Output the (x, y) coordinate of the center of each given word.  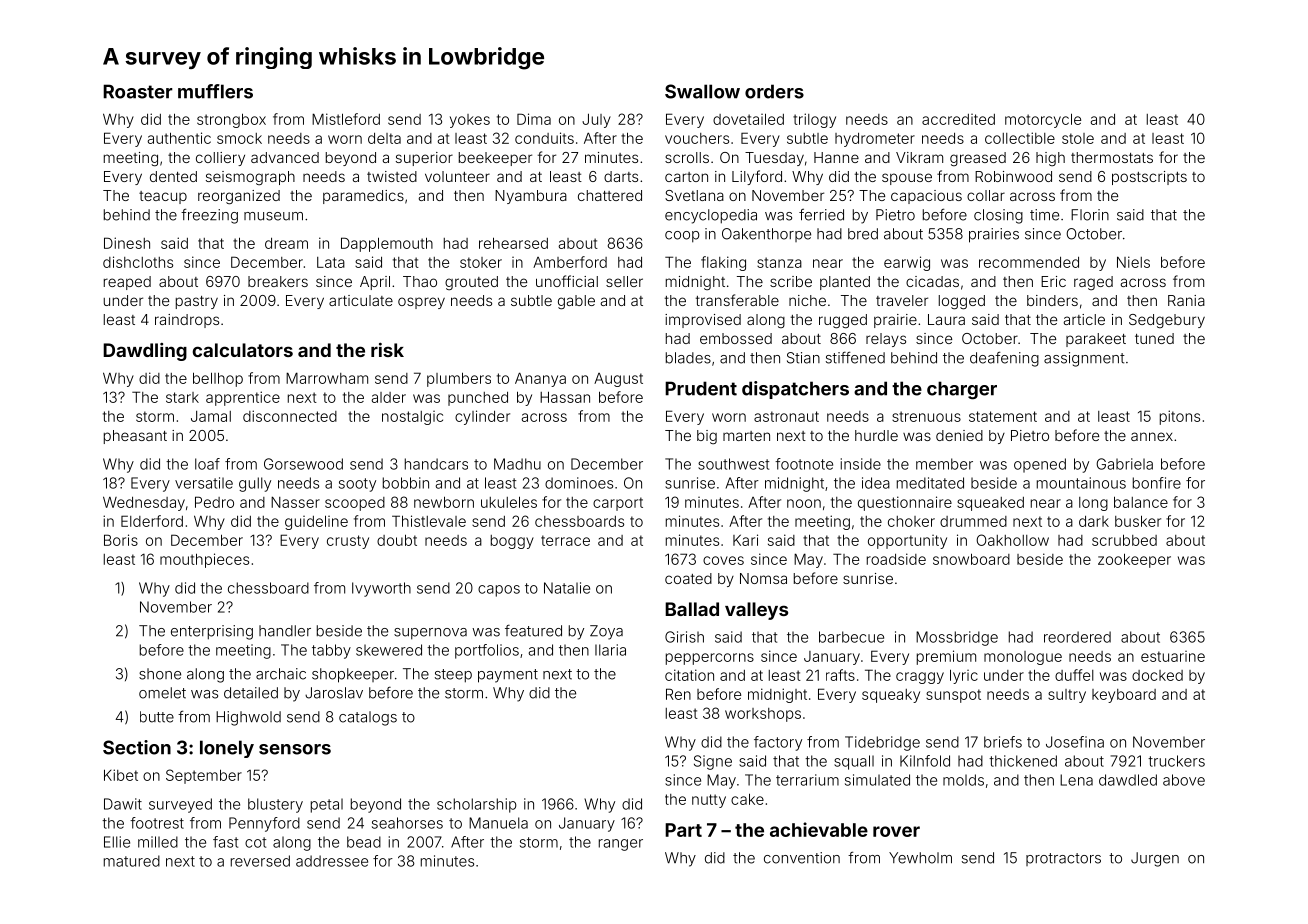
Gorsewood (303, 464)
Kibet (121, 775)
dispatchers (795, 390)
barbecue (851, 637)
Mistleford (346, 119)
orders (774, 91)
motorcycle (1043, 120)
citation (689, 675)
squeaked (990, 504)
